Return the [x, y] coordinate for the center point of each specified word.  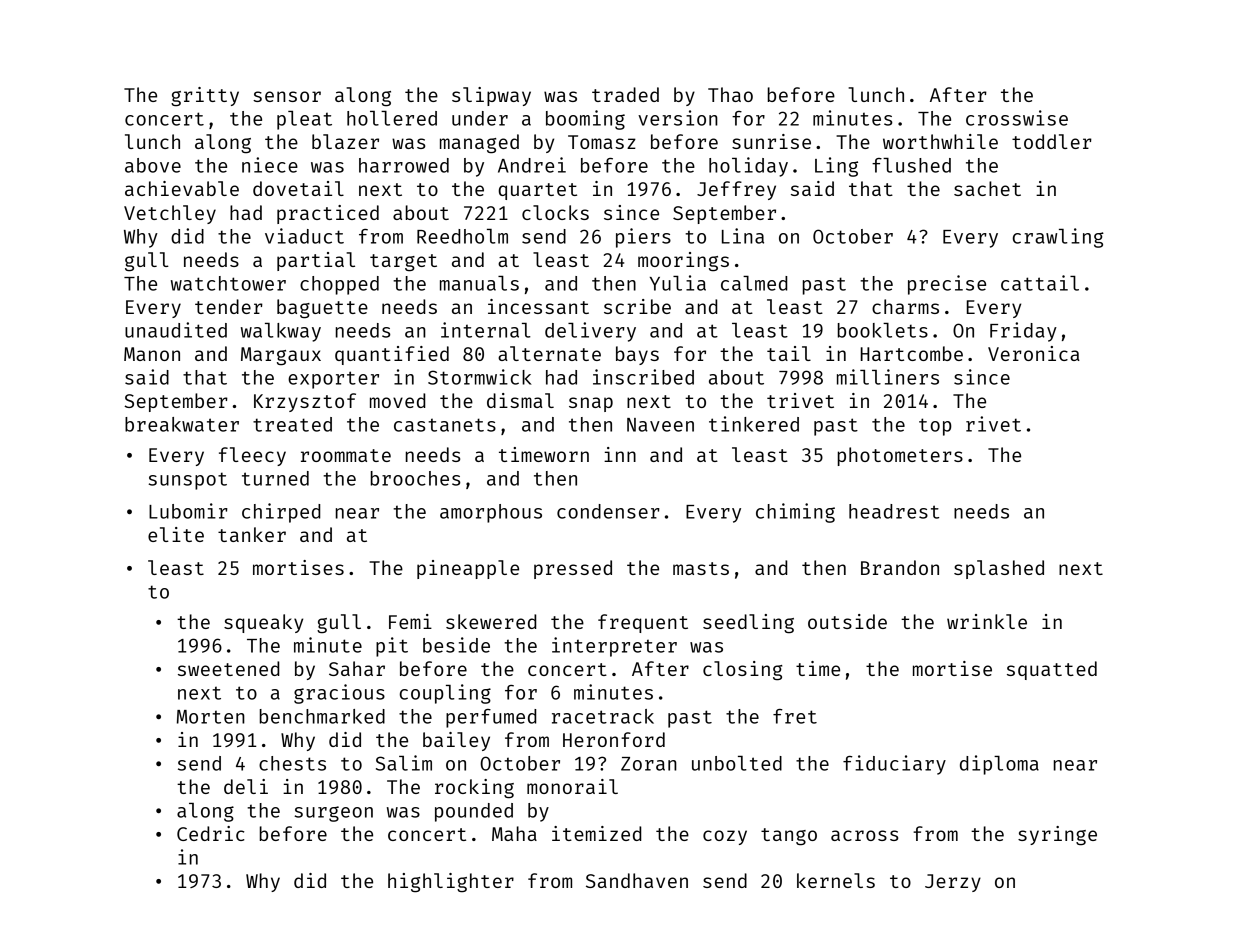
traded [625, 94]
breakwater [182, 424]
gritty [205, 97]
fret [795, 716]
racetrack [603, 716]
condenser [608, 511]
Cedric [210, 833]
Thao [730, 94]
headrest [894, 511]
